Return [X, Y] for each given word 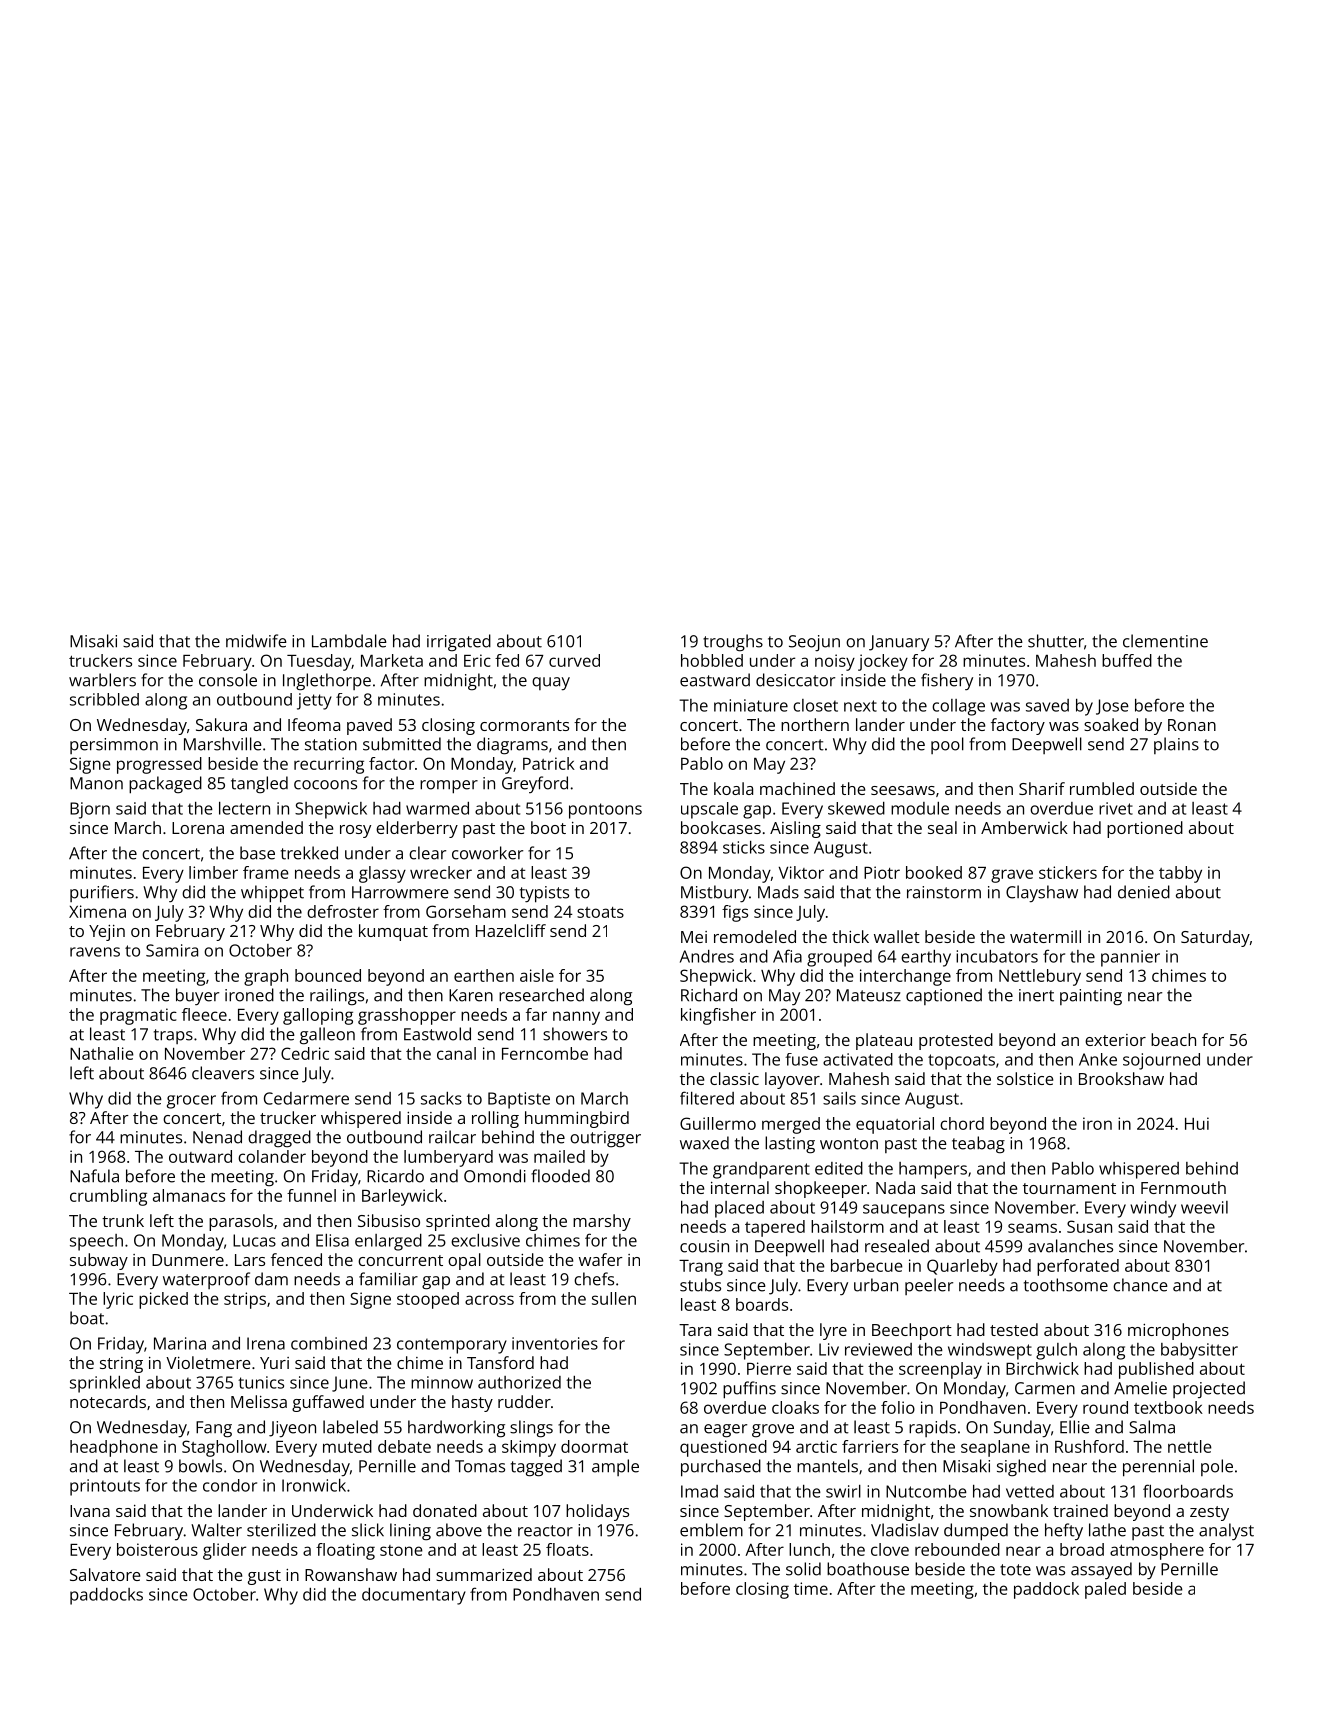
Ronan [1192, 725]
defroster [343, 911]
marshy [602, 1222]
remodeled [755, 936]
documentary [414, 1596]
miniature [751, 705]
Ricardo [395, 1176]
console [228, 680]
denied [1144, 892]
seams [1032, 1228]
